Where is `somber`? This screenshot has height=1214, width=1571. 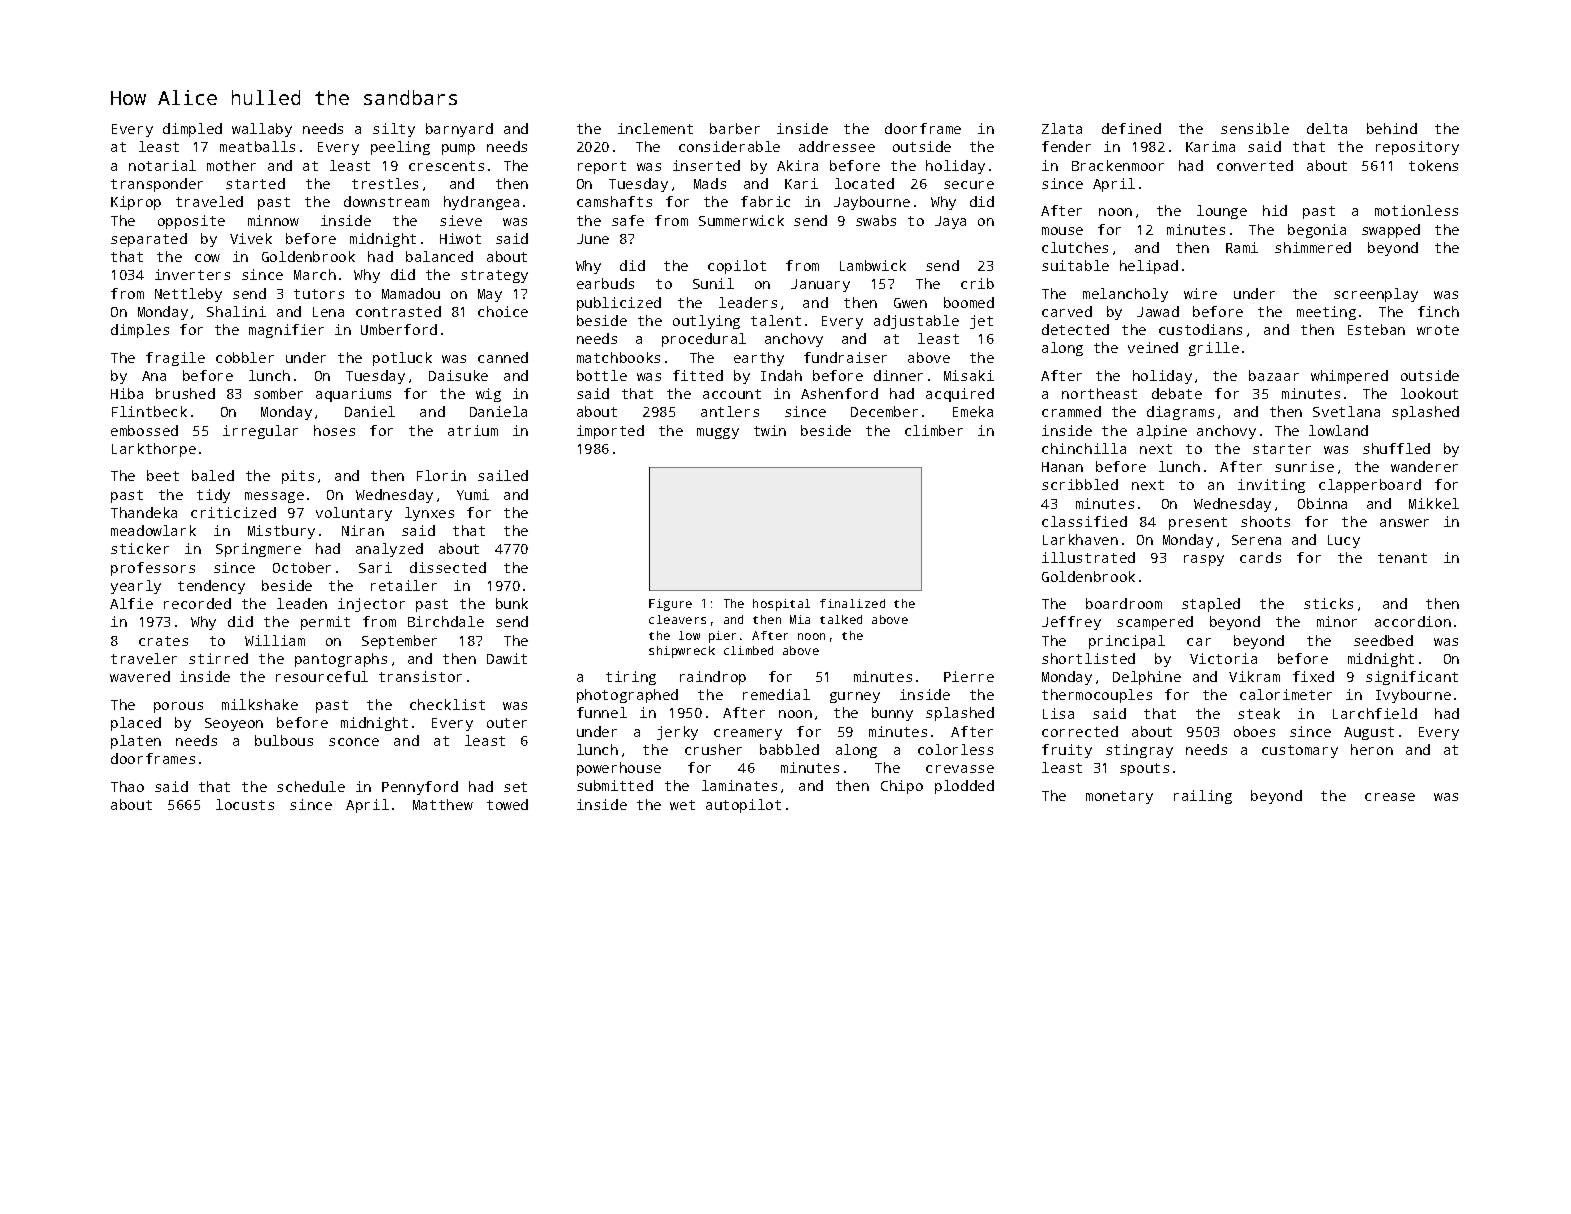
somber is located at coordinates (278, 393).
